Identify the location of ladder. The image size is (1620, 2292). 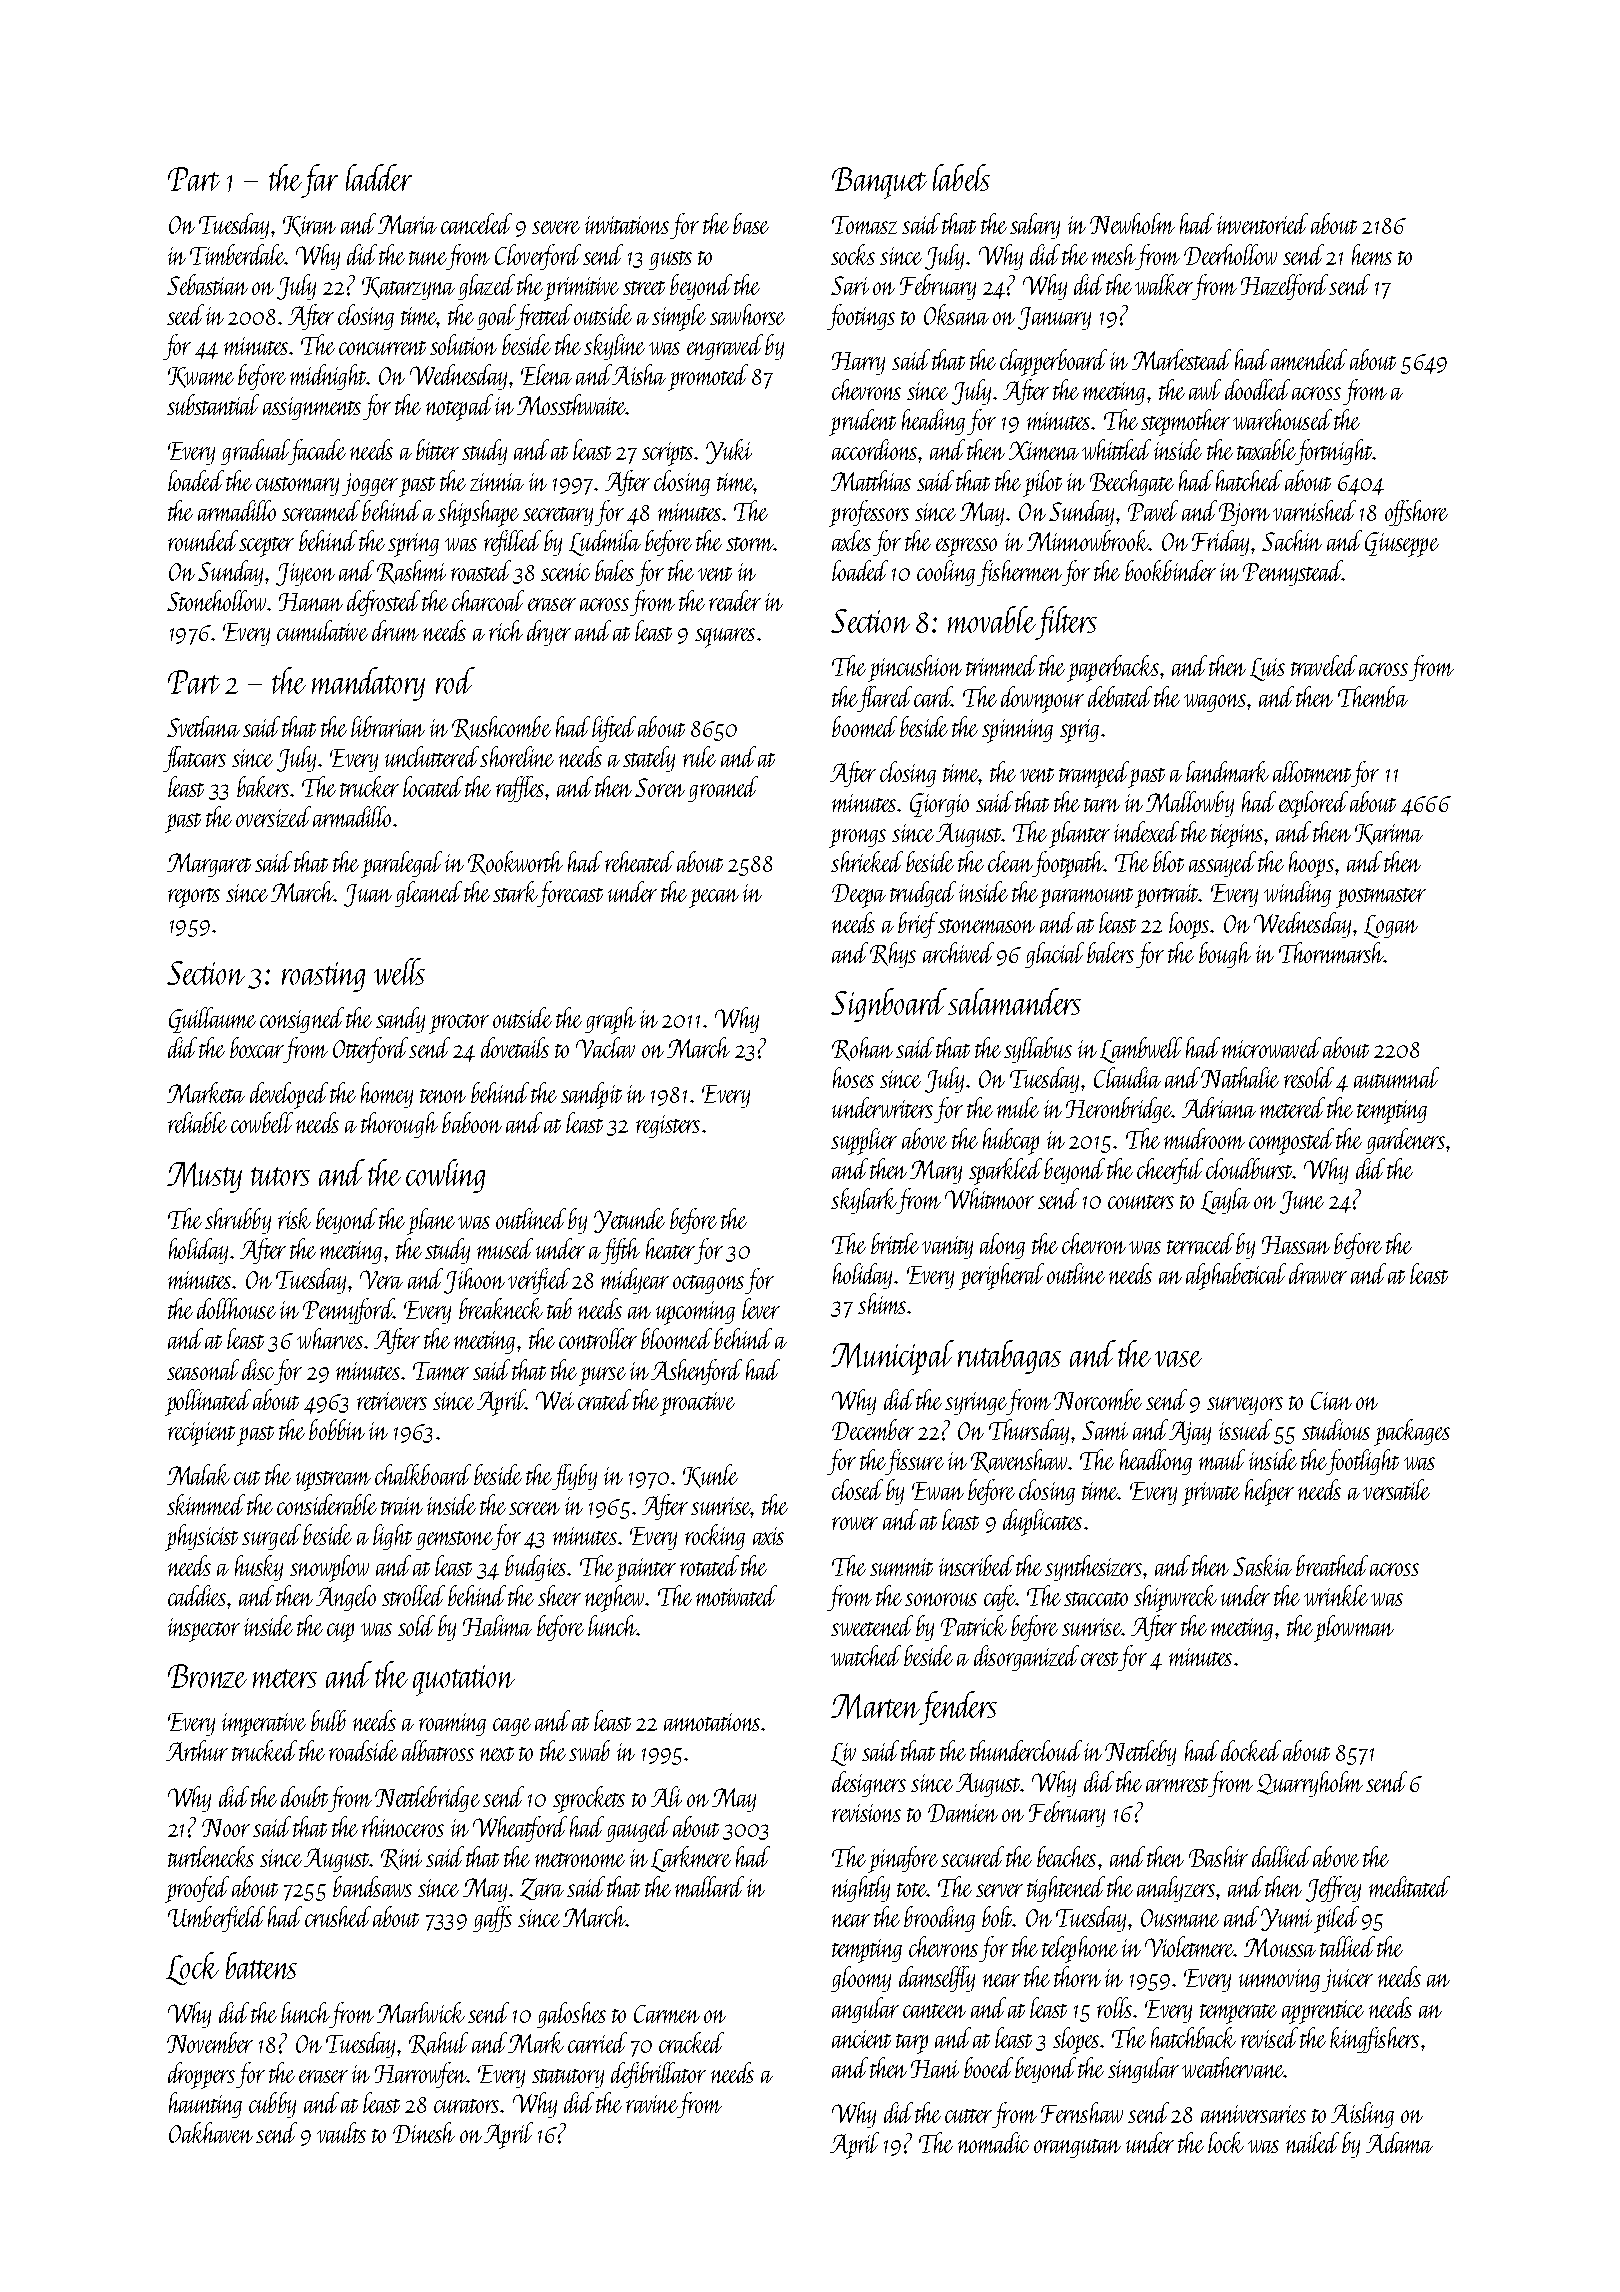
(379, 177).
